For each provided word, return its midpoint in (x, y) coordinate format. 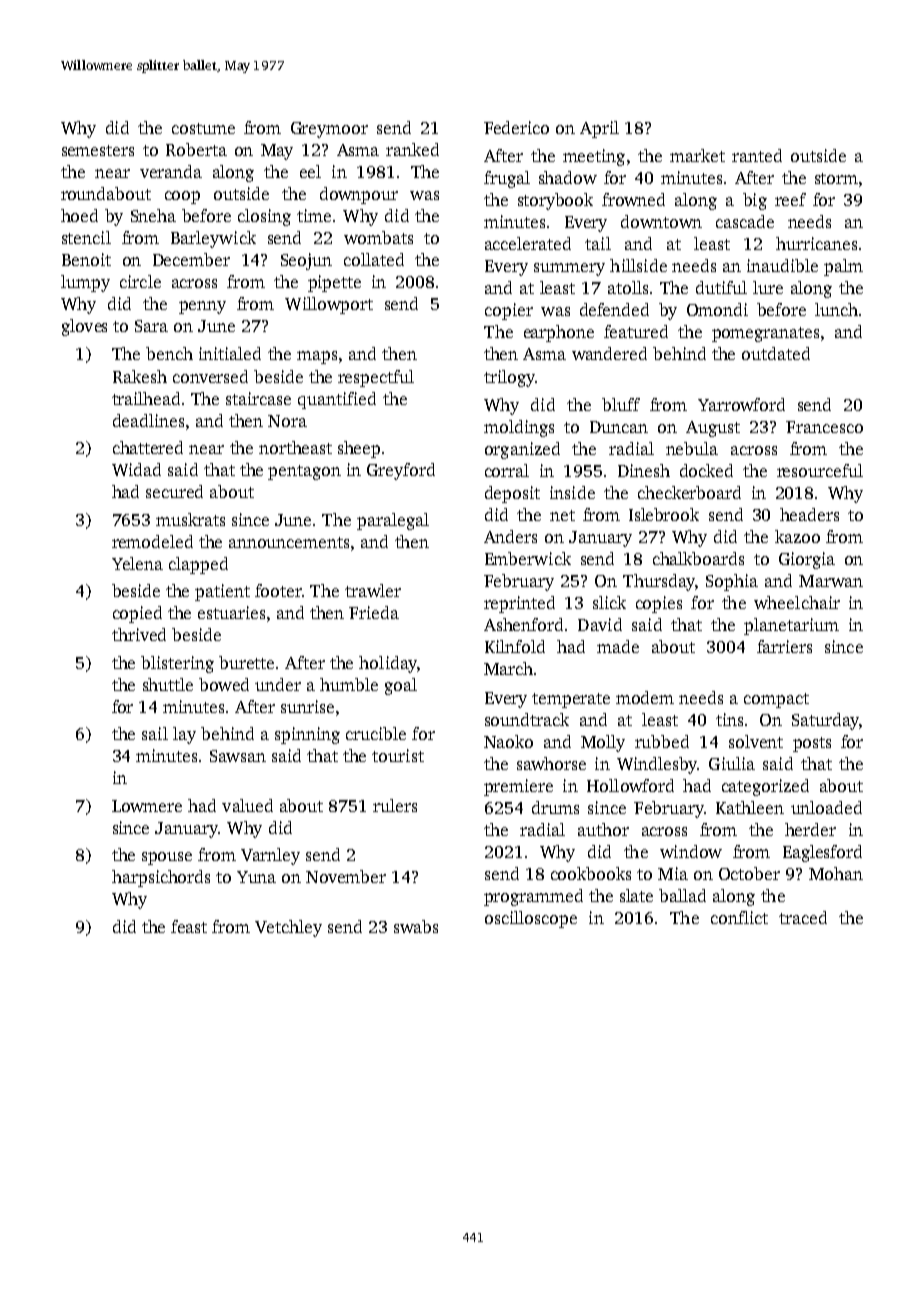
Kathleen (750, 807)
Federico (516, 127)
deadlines (148, 420)
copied (137, 614)
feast (189, 926)
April (599, 129)
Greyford (401, 471)
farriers (784, 646)
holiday (388, 664)
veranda (171, 171)
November (346, 876)
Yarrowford (741, 404)
